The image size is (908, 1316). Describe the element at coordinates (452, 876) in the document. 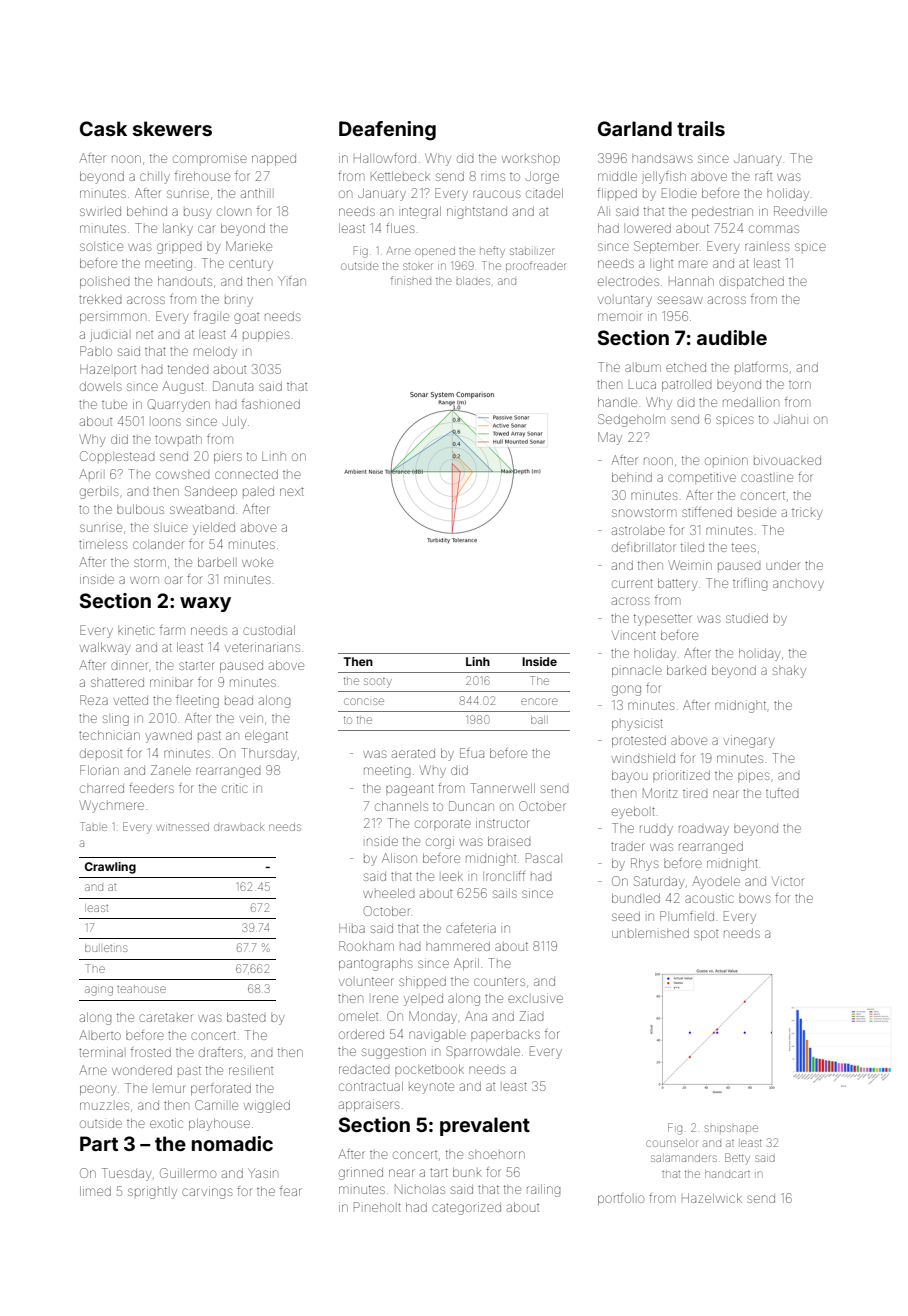

I see `leek` at that location.
